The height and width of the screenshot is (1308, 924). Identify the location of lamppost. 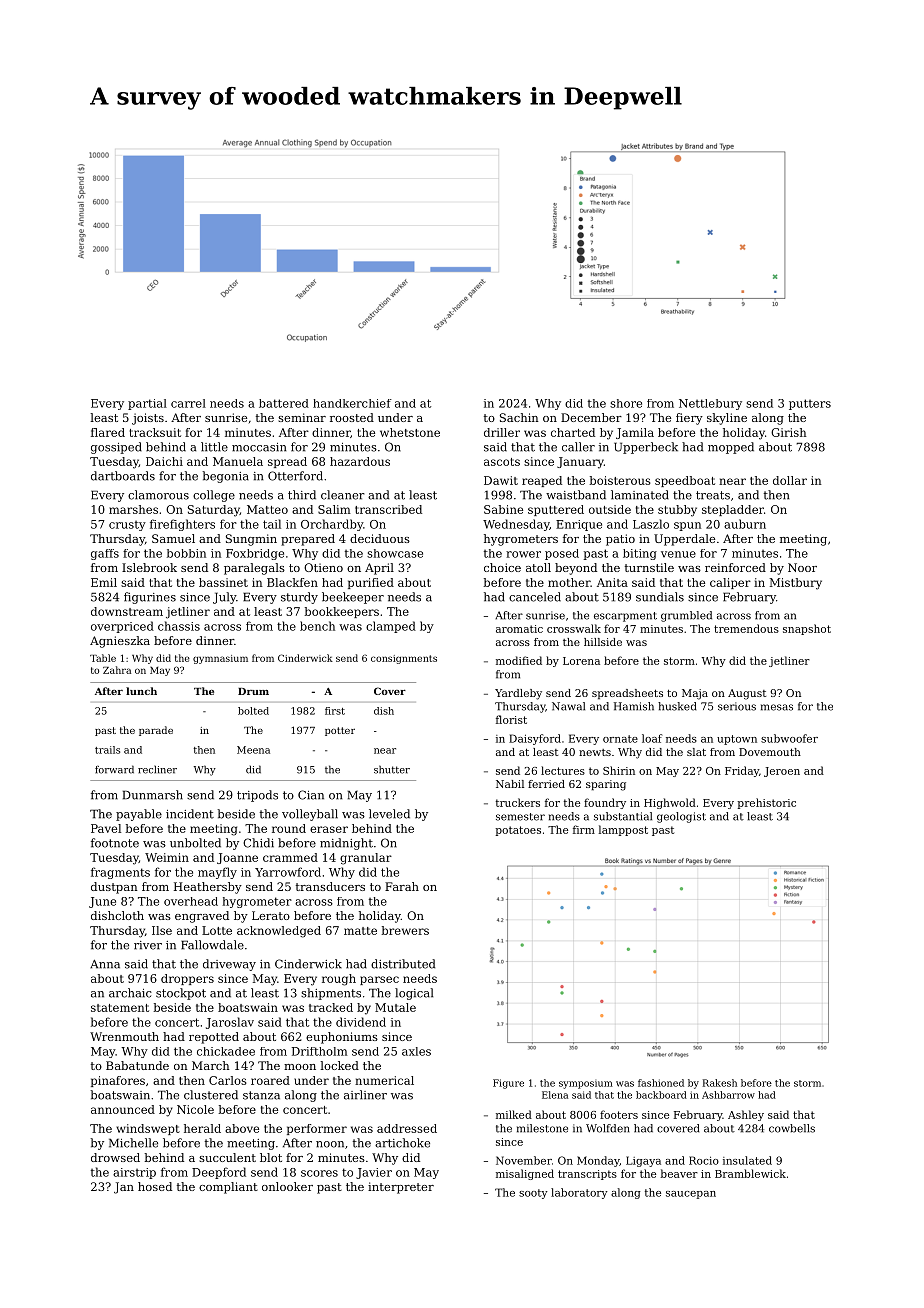
(623, 830).
